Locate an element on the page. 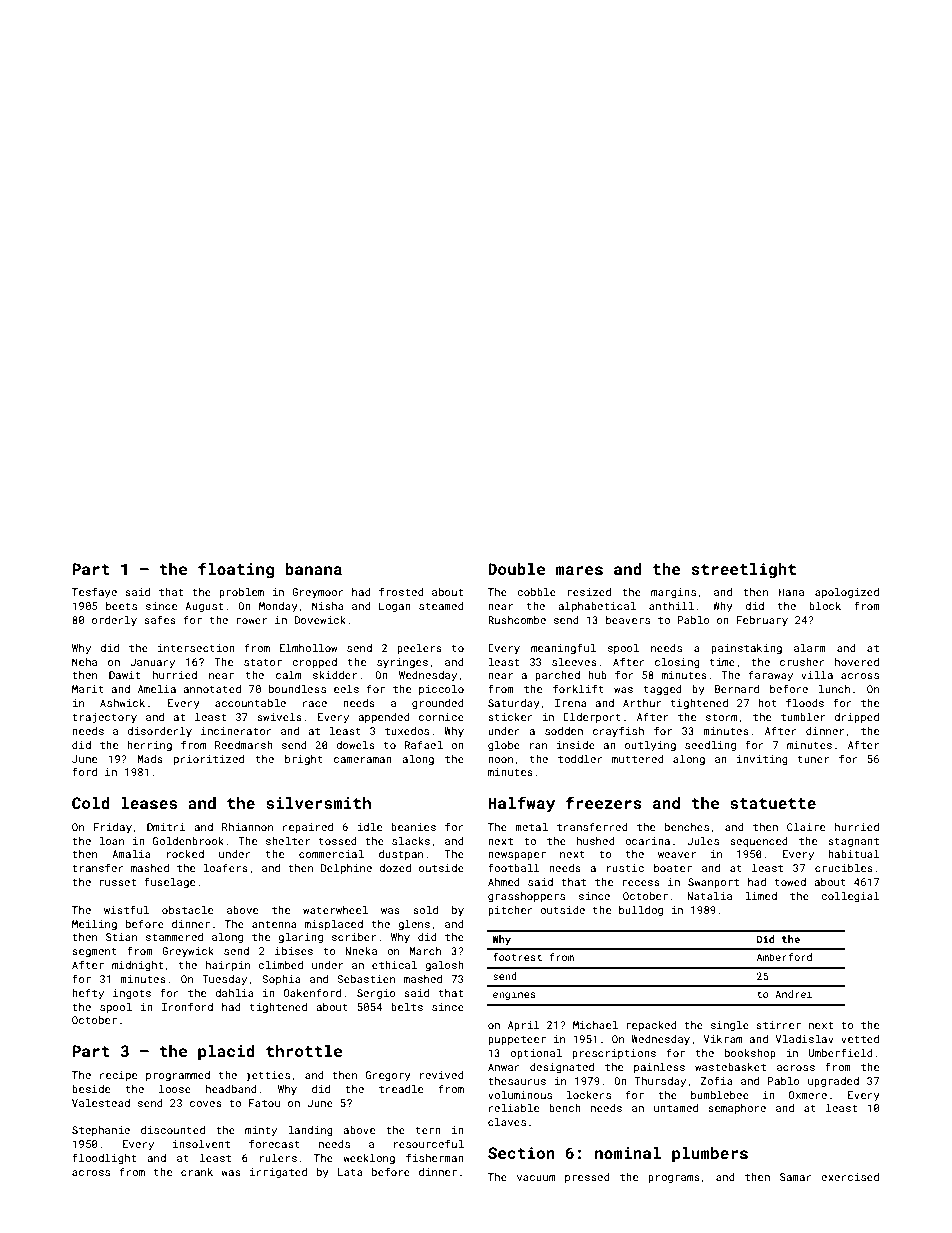 This image has height=1233, width=952. Natalia is located at coordinates (709, 896).
